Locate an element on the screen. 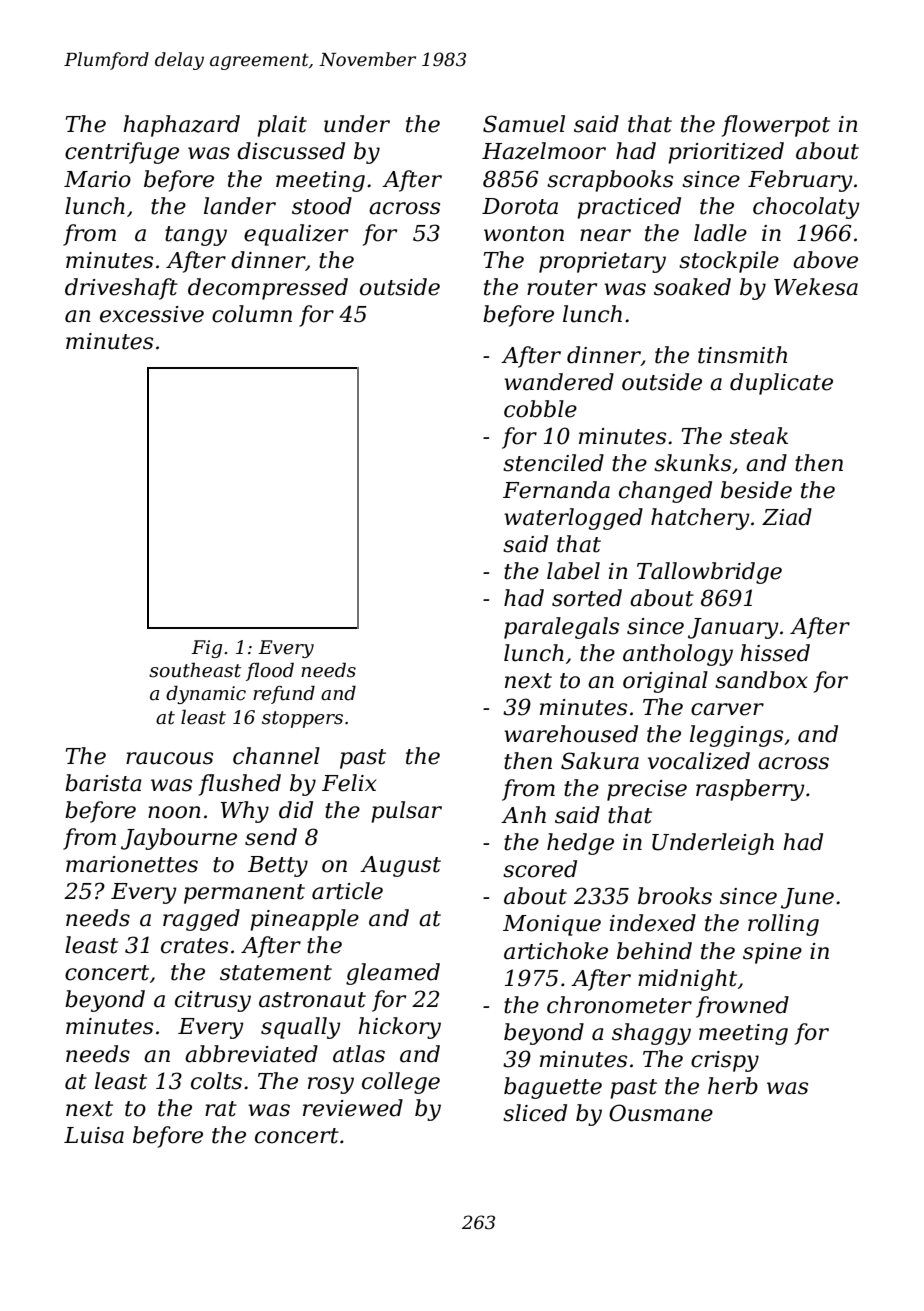  haphazard is located at coordinates (181, 126).
